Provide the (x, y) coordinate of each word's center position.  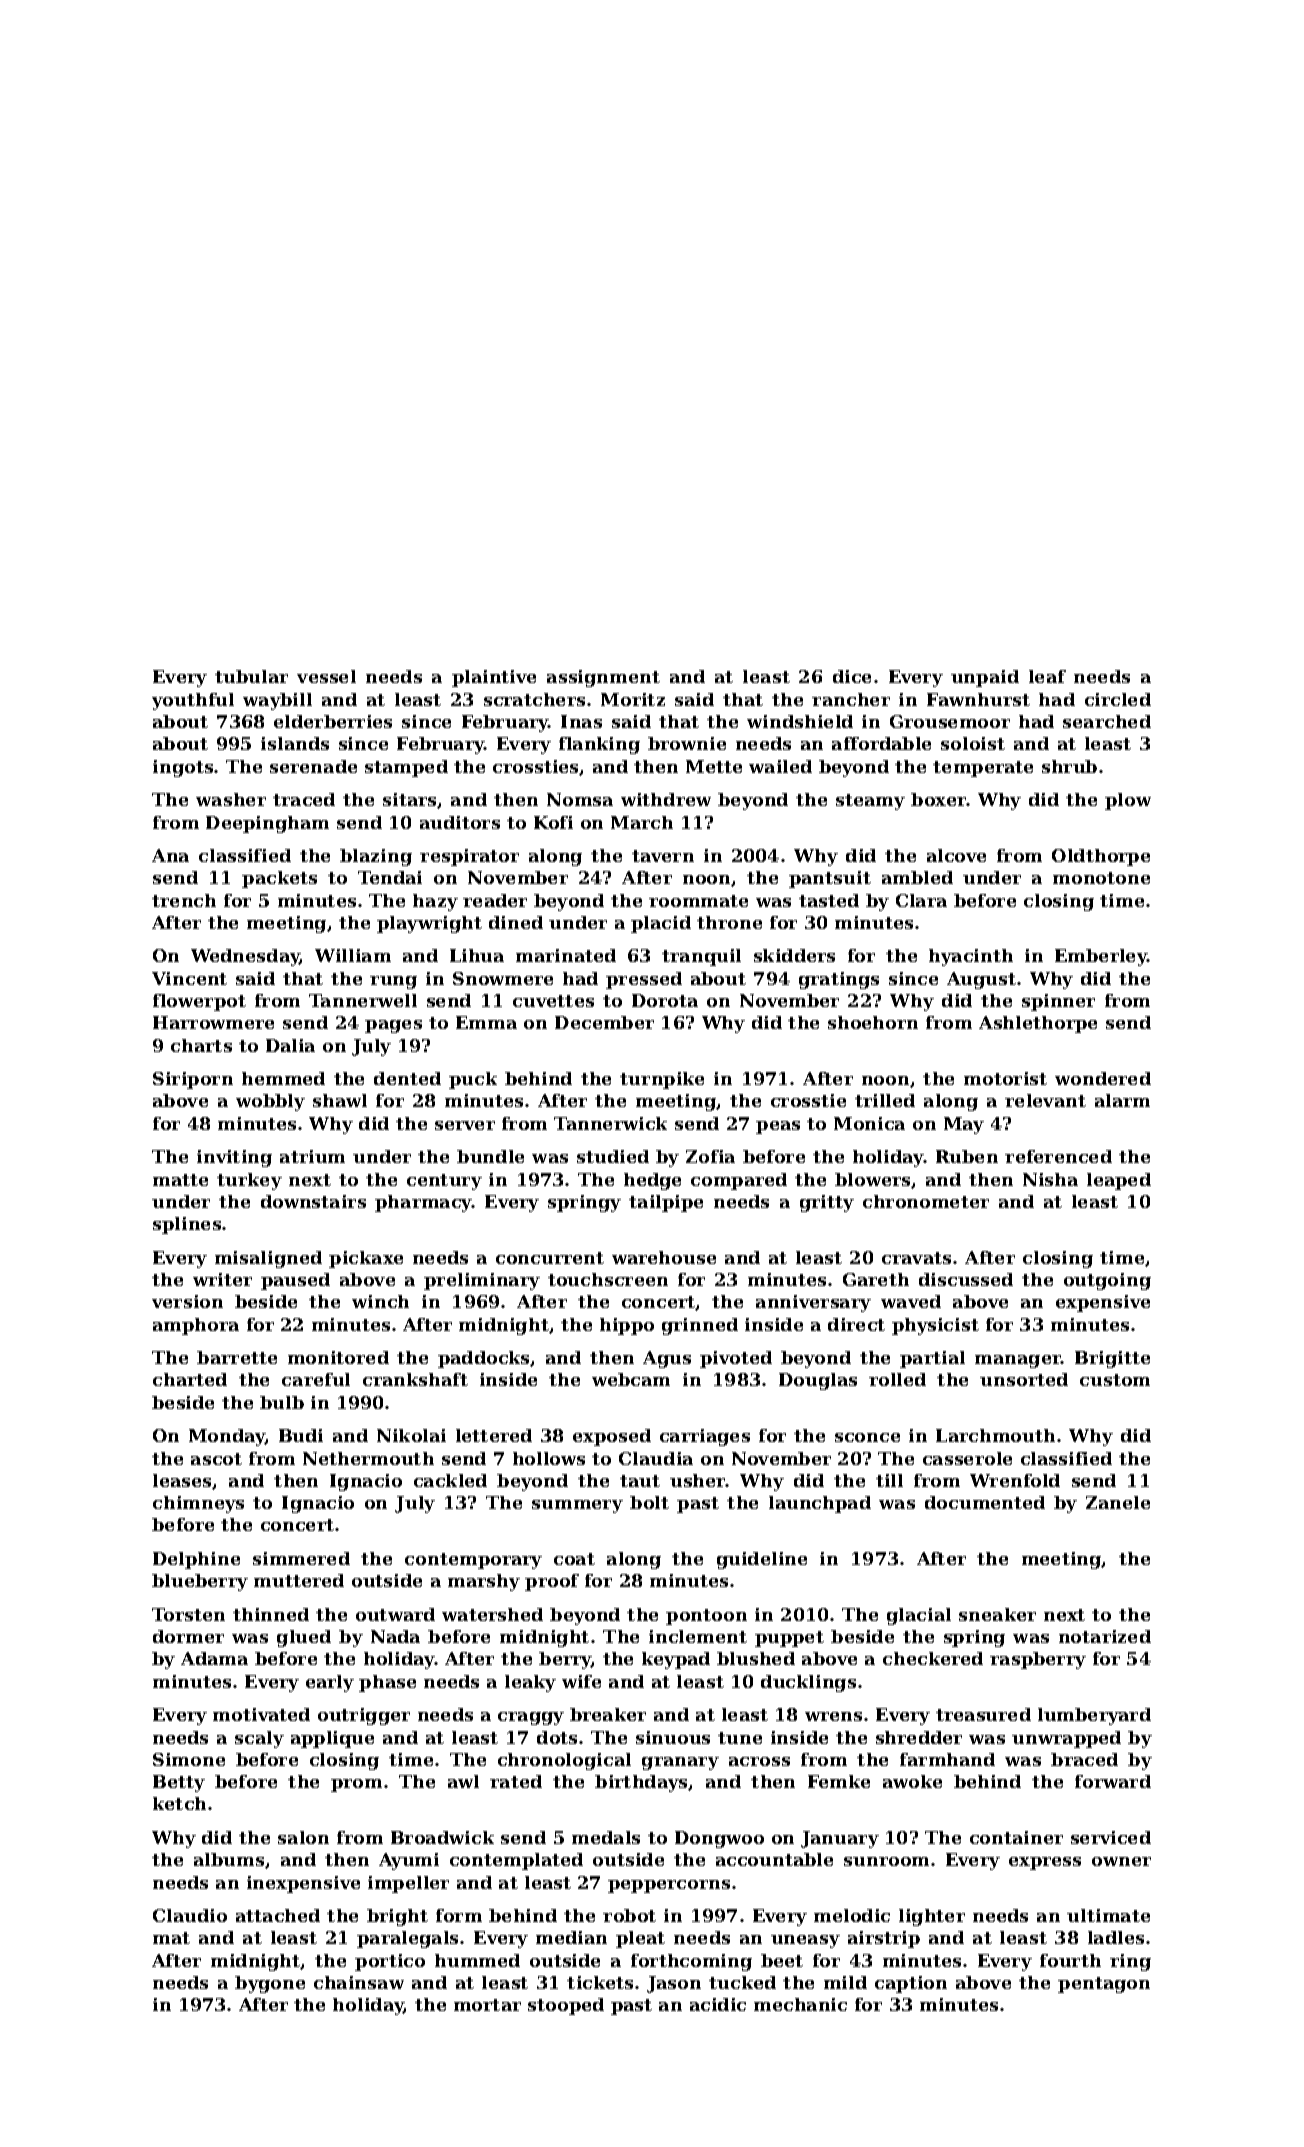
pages (393, 1026)
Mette (714, 766)
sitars (409, 799)
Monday (227, 1437)
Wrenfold (1015, 1480)
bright (397, 1917)
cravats (916, 1258)
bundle (490, 1156)
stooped (566, 2006)
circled (1118, 699)
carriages (705, 1437)
